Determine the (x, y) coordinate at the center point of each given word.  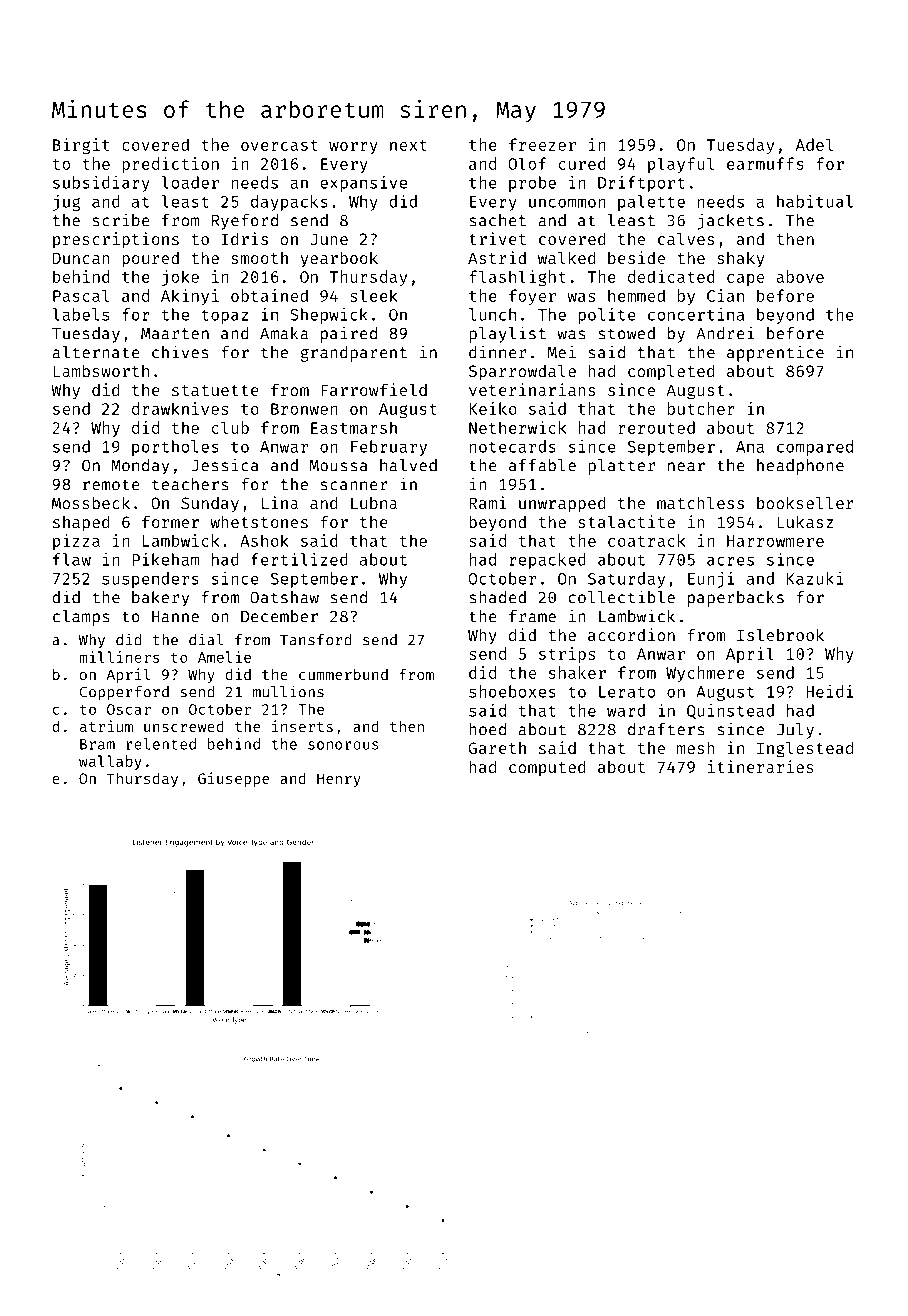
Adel (814, 144)
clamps (81, 618)
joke (180, 278)
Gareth (497, 748)
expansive (363, 184)
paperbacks (736, 599)
